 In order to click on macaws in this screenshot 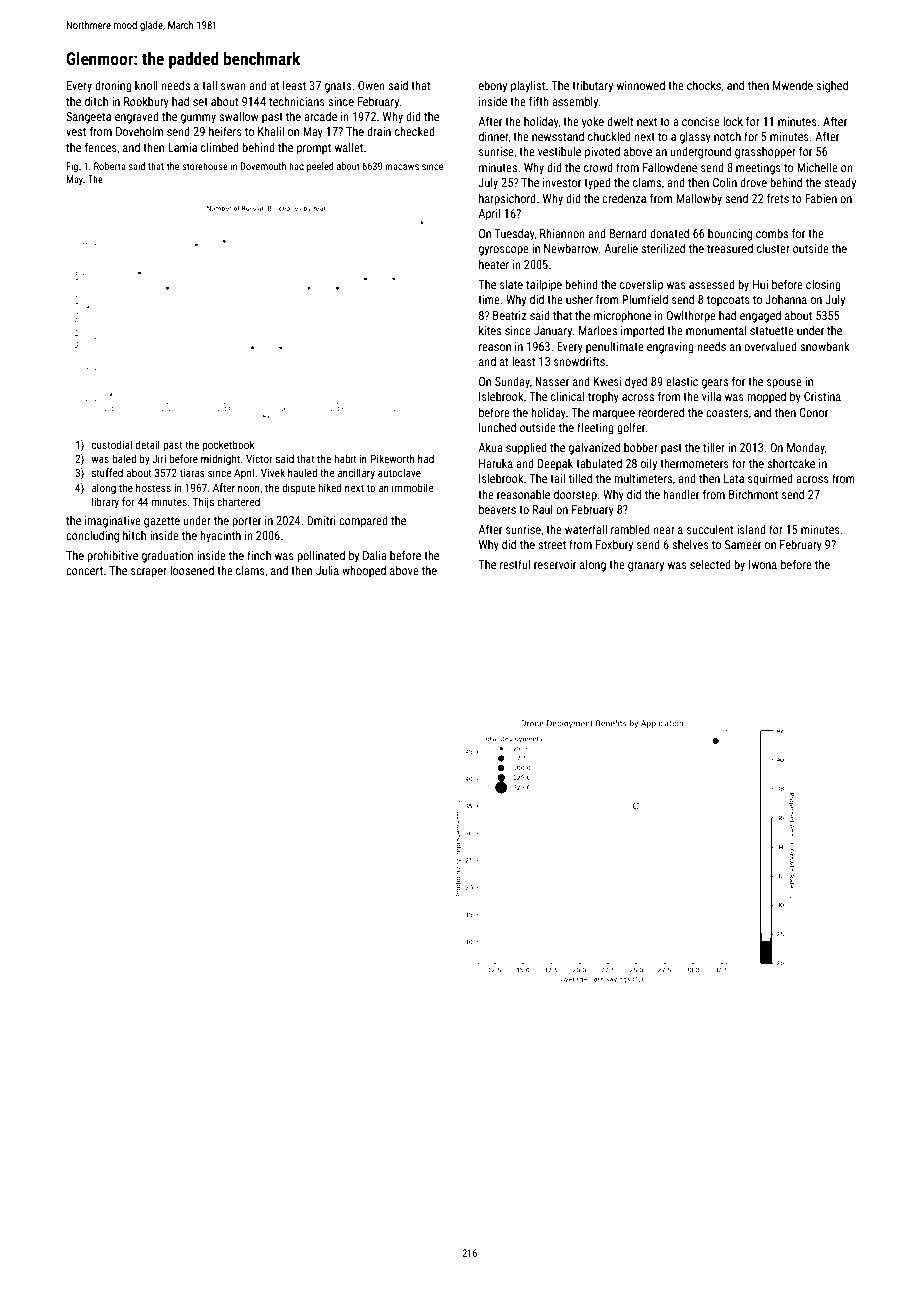, I will do `click(402, 167)`.
